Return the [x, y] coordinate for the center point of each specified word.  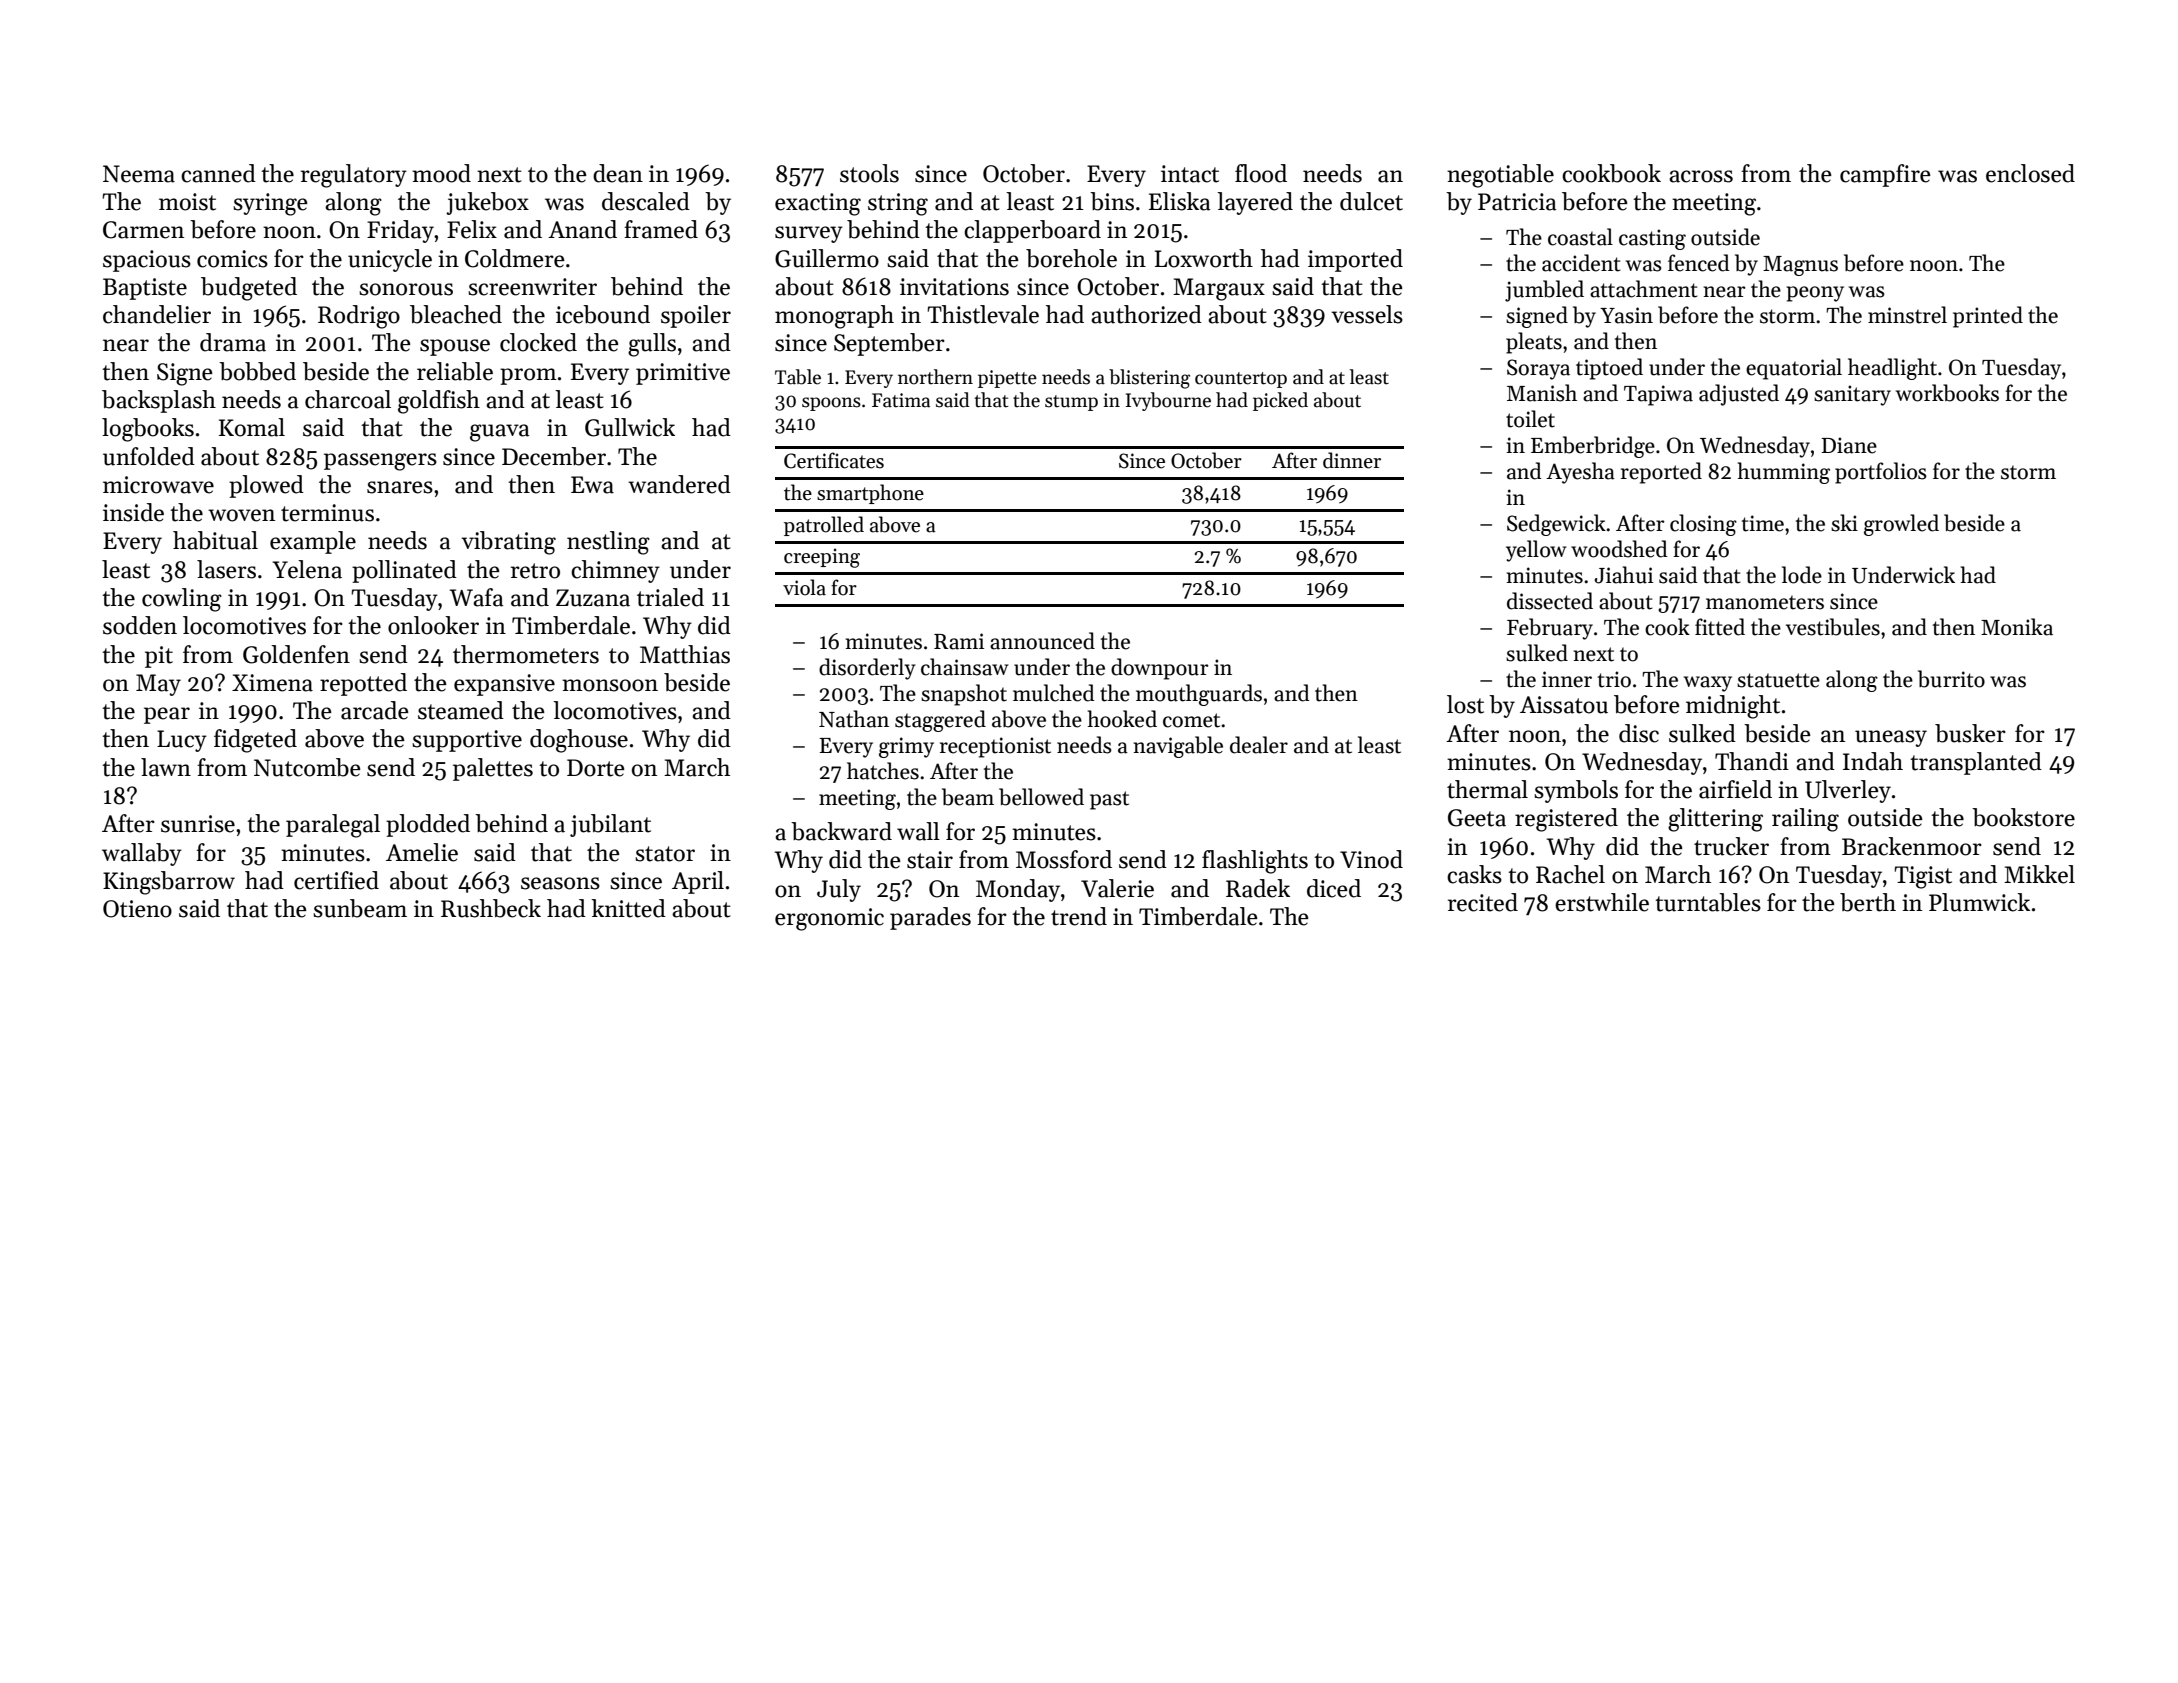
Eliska [1180, 201]
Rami [959, 641]
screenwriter [532, 287]
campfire [1885, 175]
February [1550, 629]
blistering [1149, 379]
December [554, 456]
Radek [1258, 888]
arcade [375, 710]
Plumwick [1979, 902]
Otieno [137, 909]
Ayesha [1580, 473]
